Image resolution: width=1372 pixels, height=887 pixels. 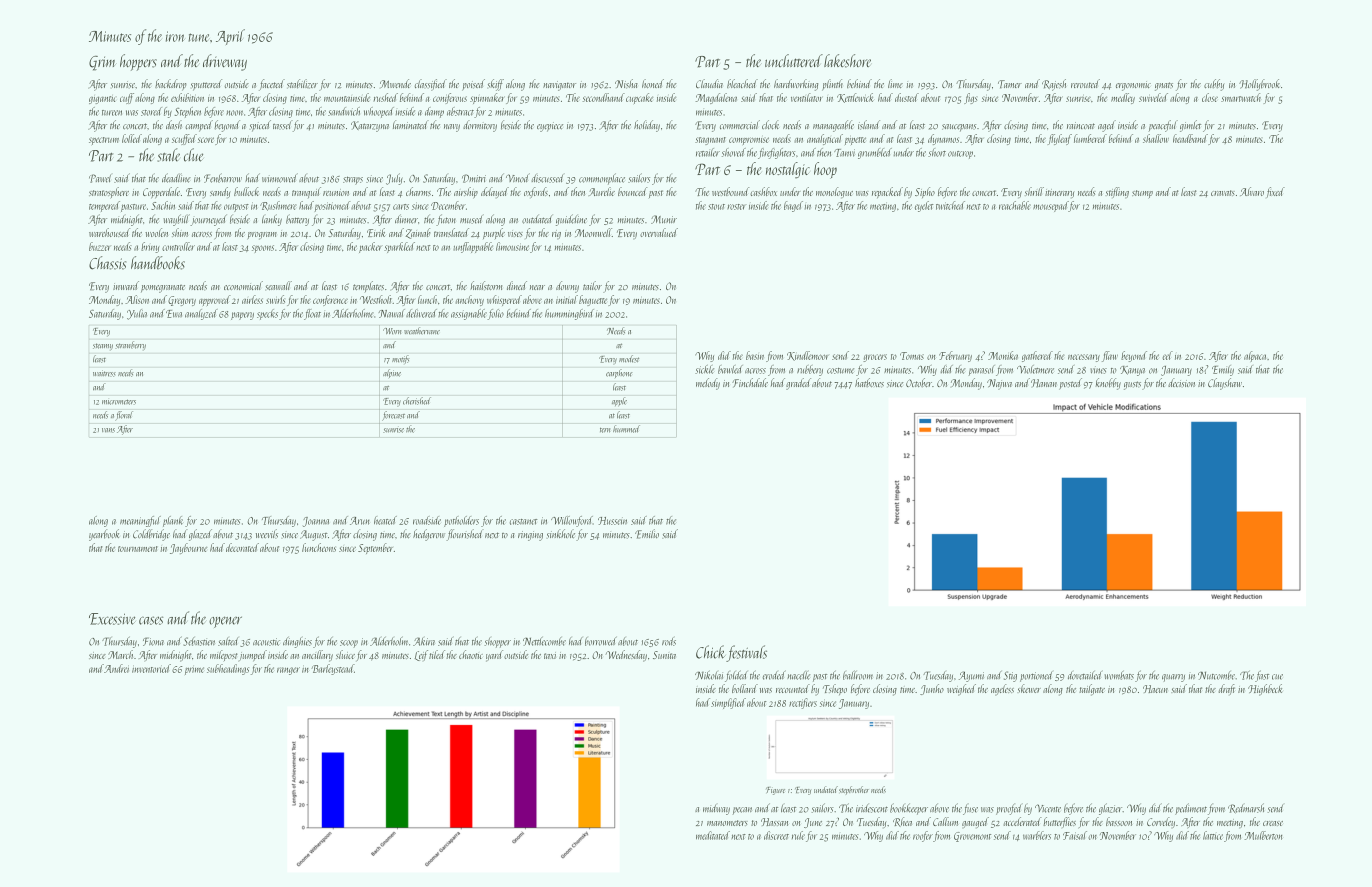 I want to click on wombats, so click(x=1119, y=675).
